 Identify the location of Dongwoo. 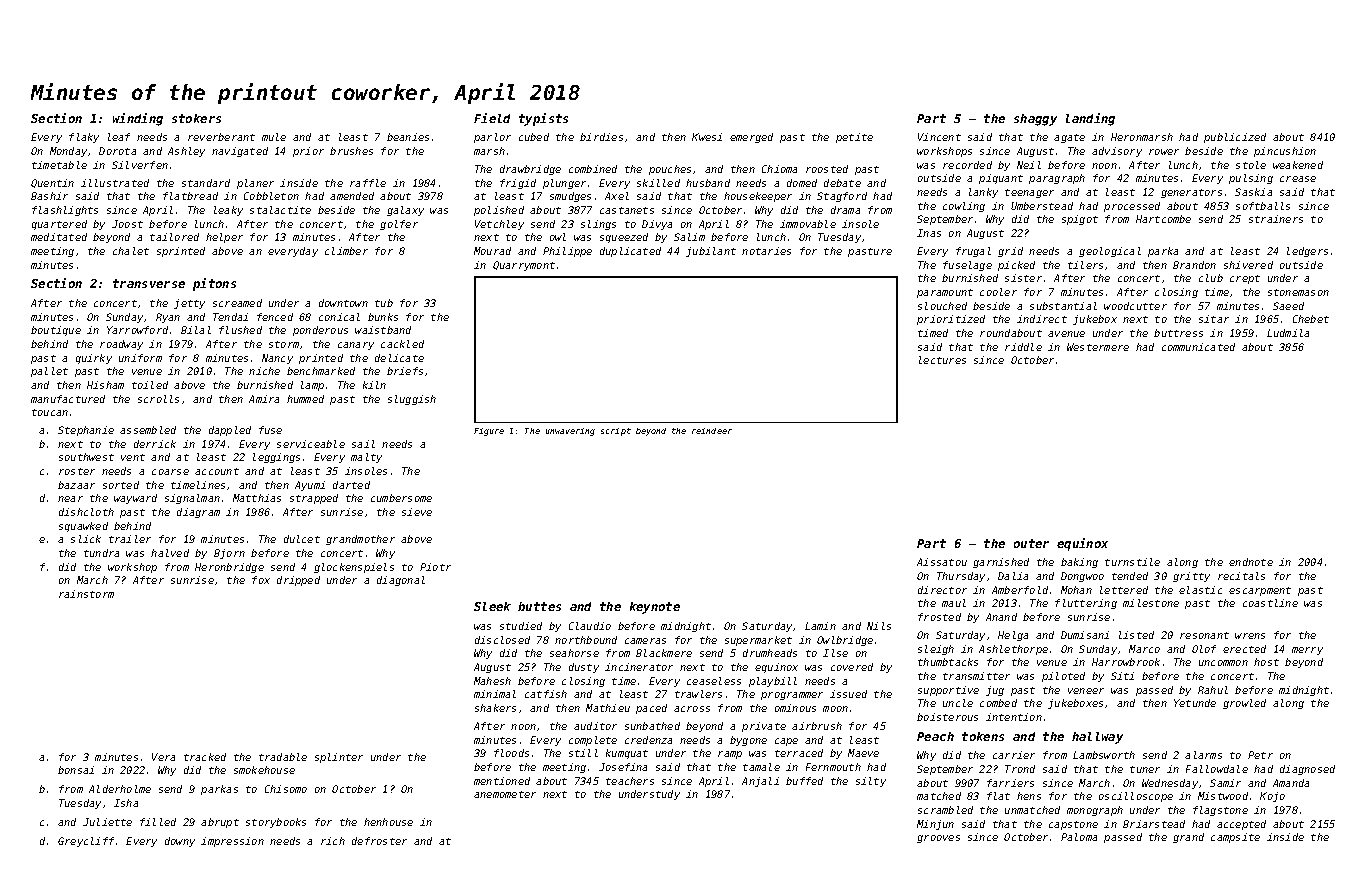
(1082, 577).
